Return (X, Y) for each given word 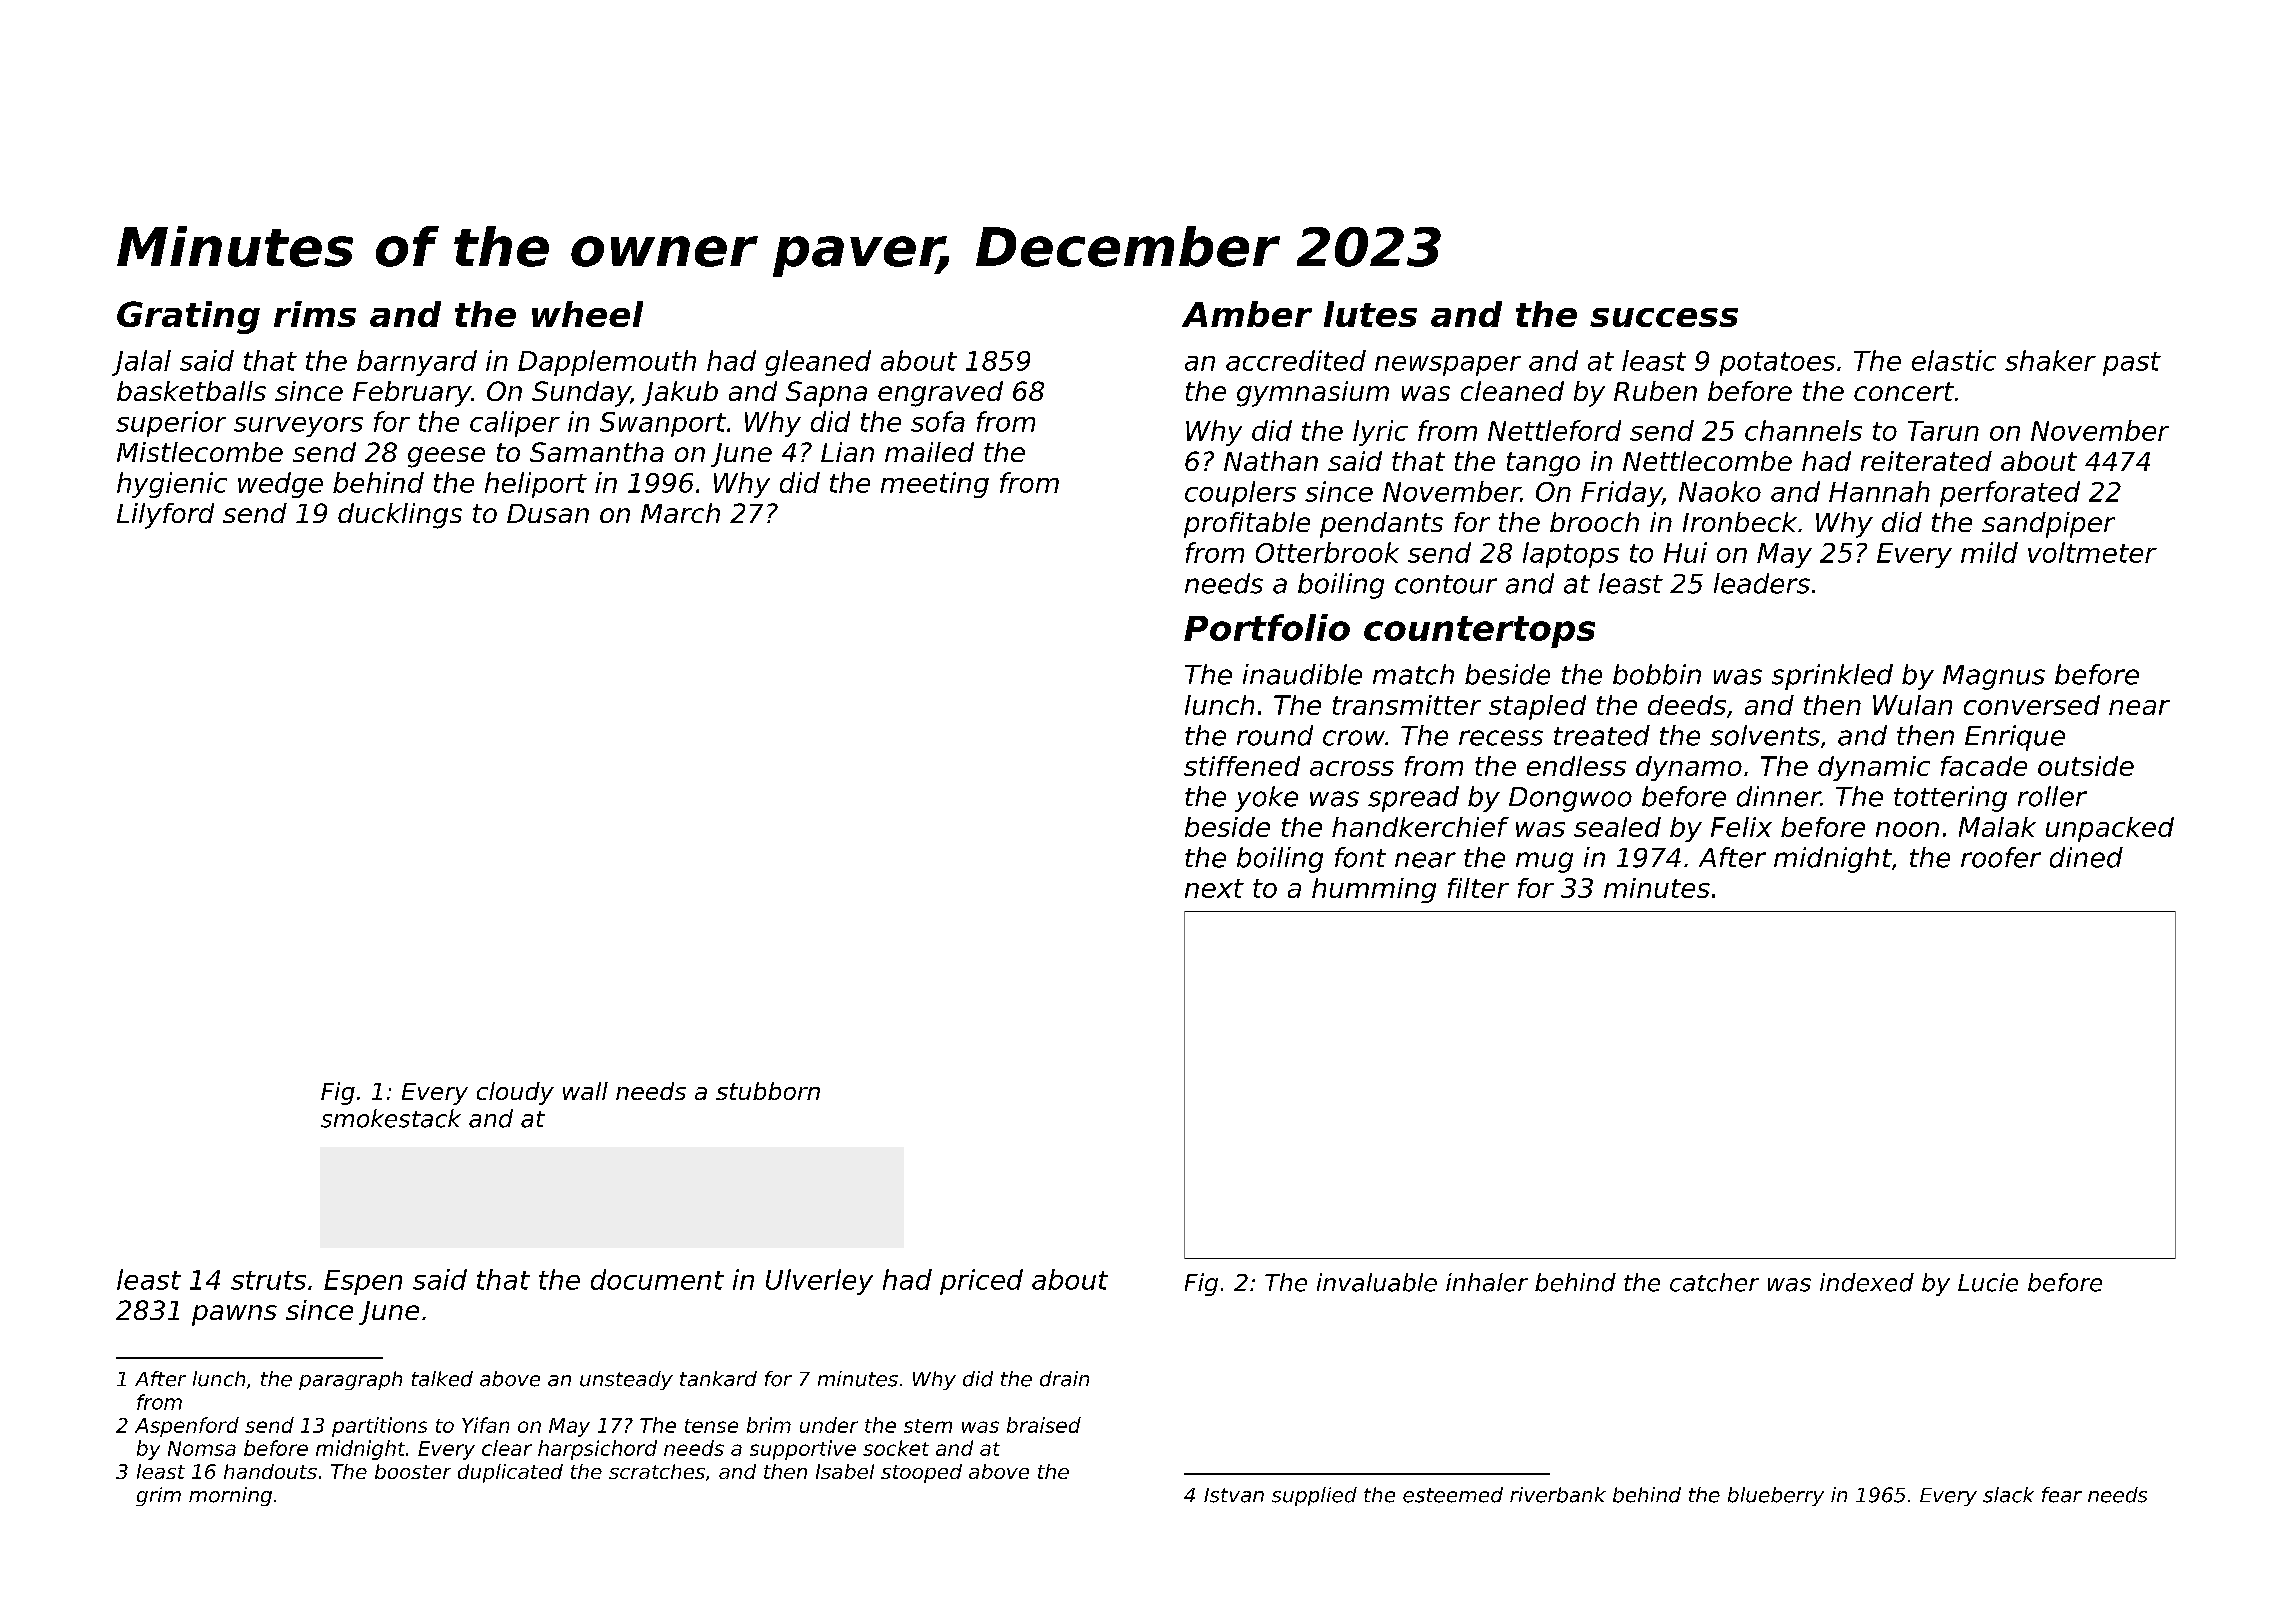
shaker (2050, 360)
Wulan (1912, 705)
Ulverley (819, 1282)
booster (413, 1471)
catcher (1714, 1282)
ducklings (400, 516)
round (1275, 735)
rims (315, 314)
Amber (1247, 314)
